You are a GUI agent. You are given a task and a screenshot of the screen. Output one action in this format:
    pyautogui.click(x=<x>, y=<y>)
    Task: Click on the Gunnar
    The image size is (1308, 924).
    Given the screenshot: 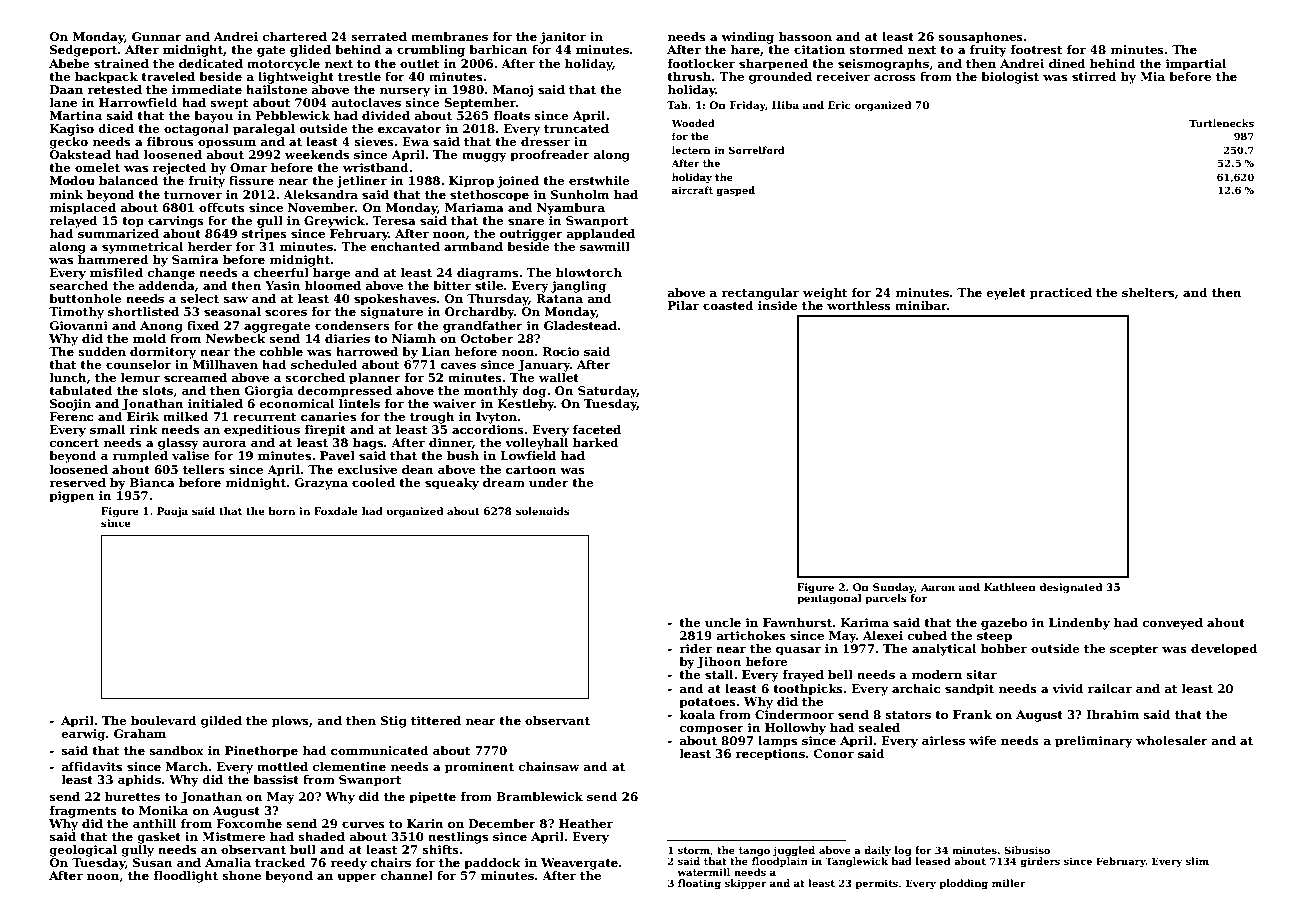 What is the action you would take?
    pyautogui.click(x=157, y=36)
